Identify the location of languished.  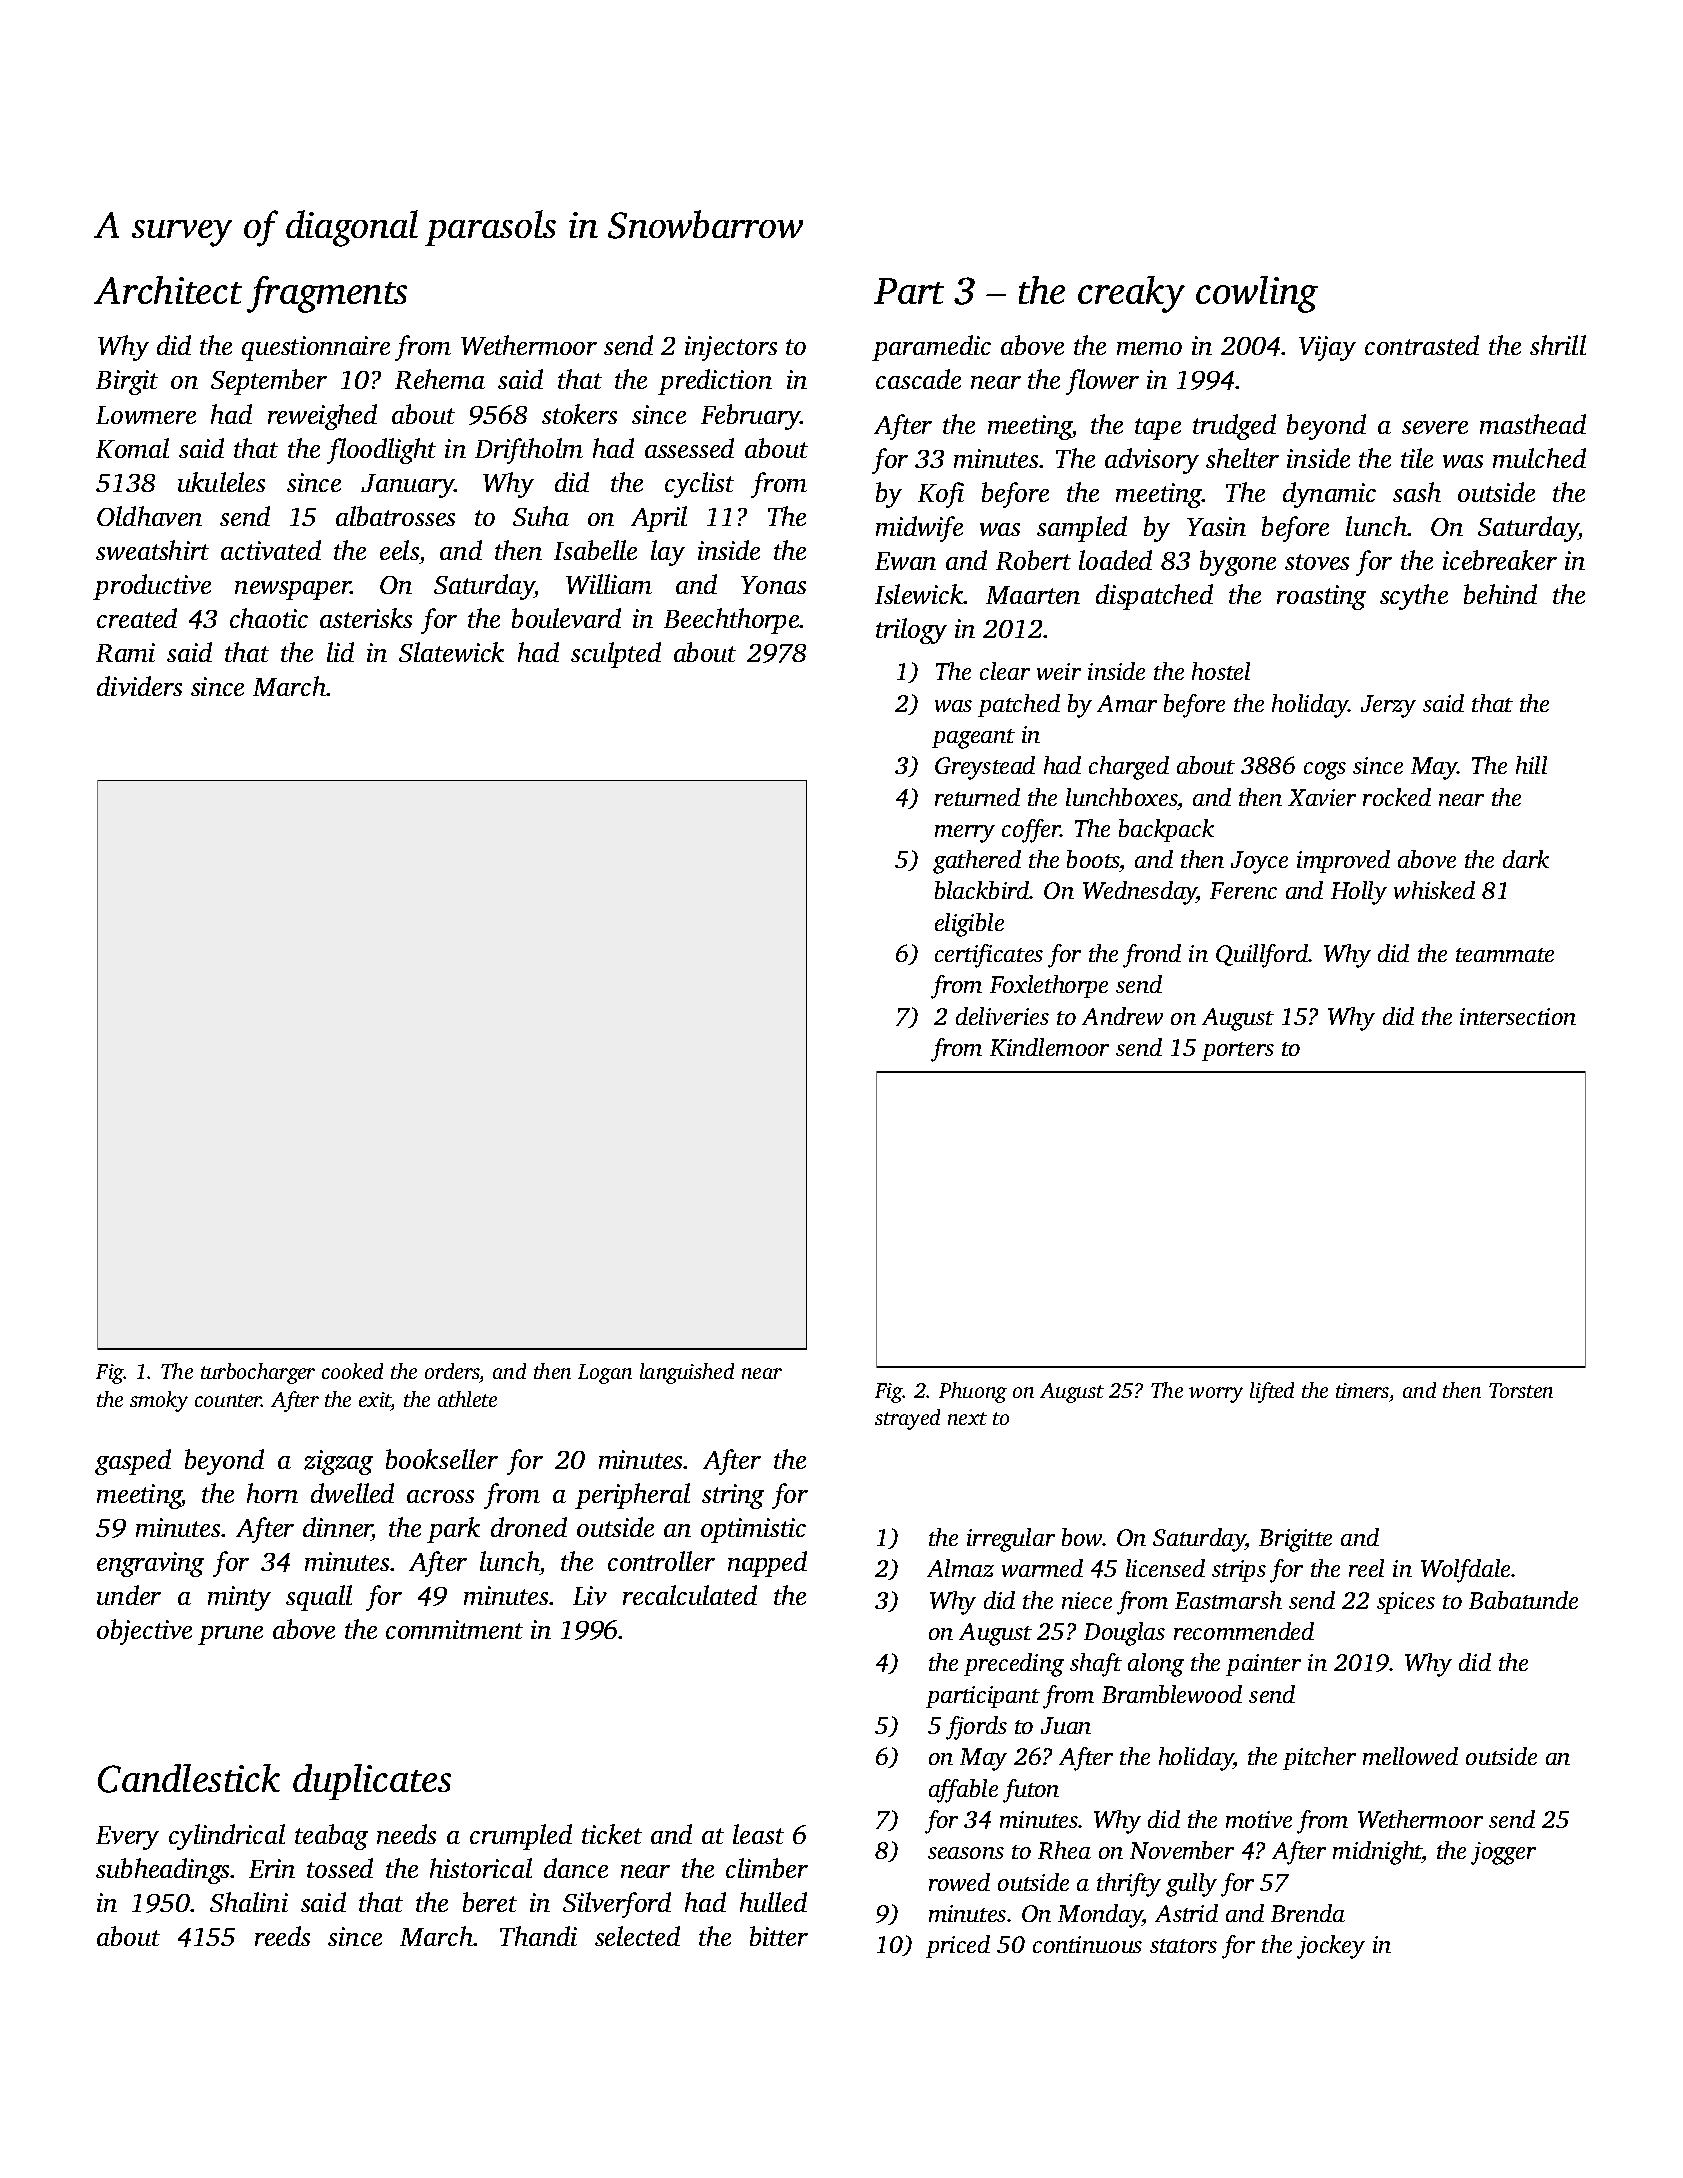
(687, 1373).
